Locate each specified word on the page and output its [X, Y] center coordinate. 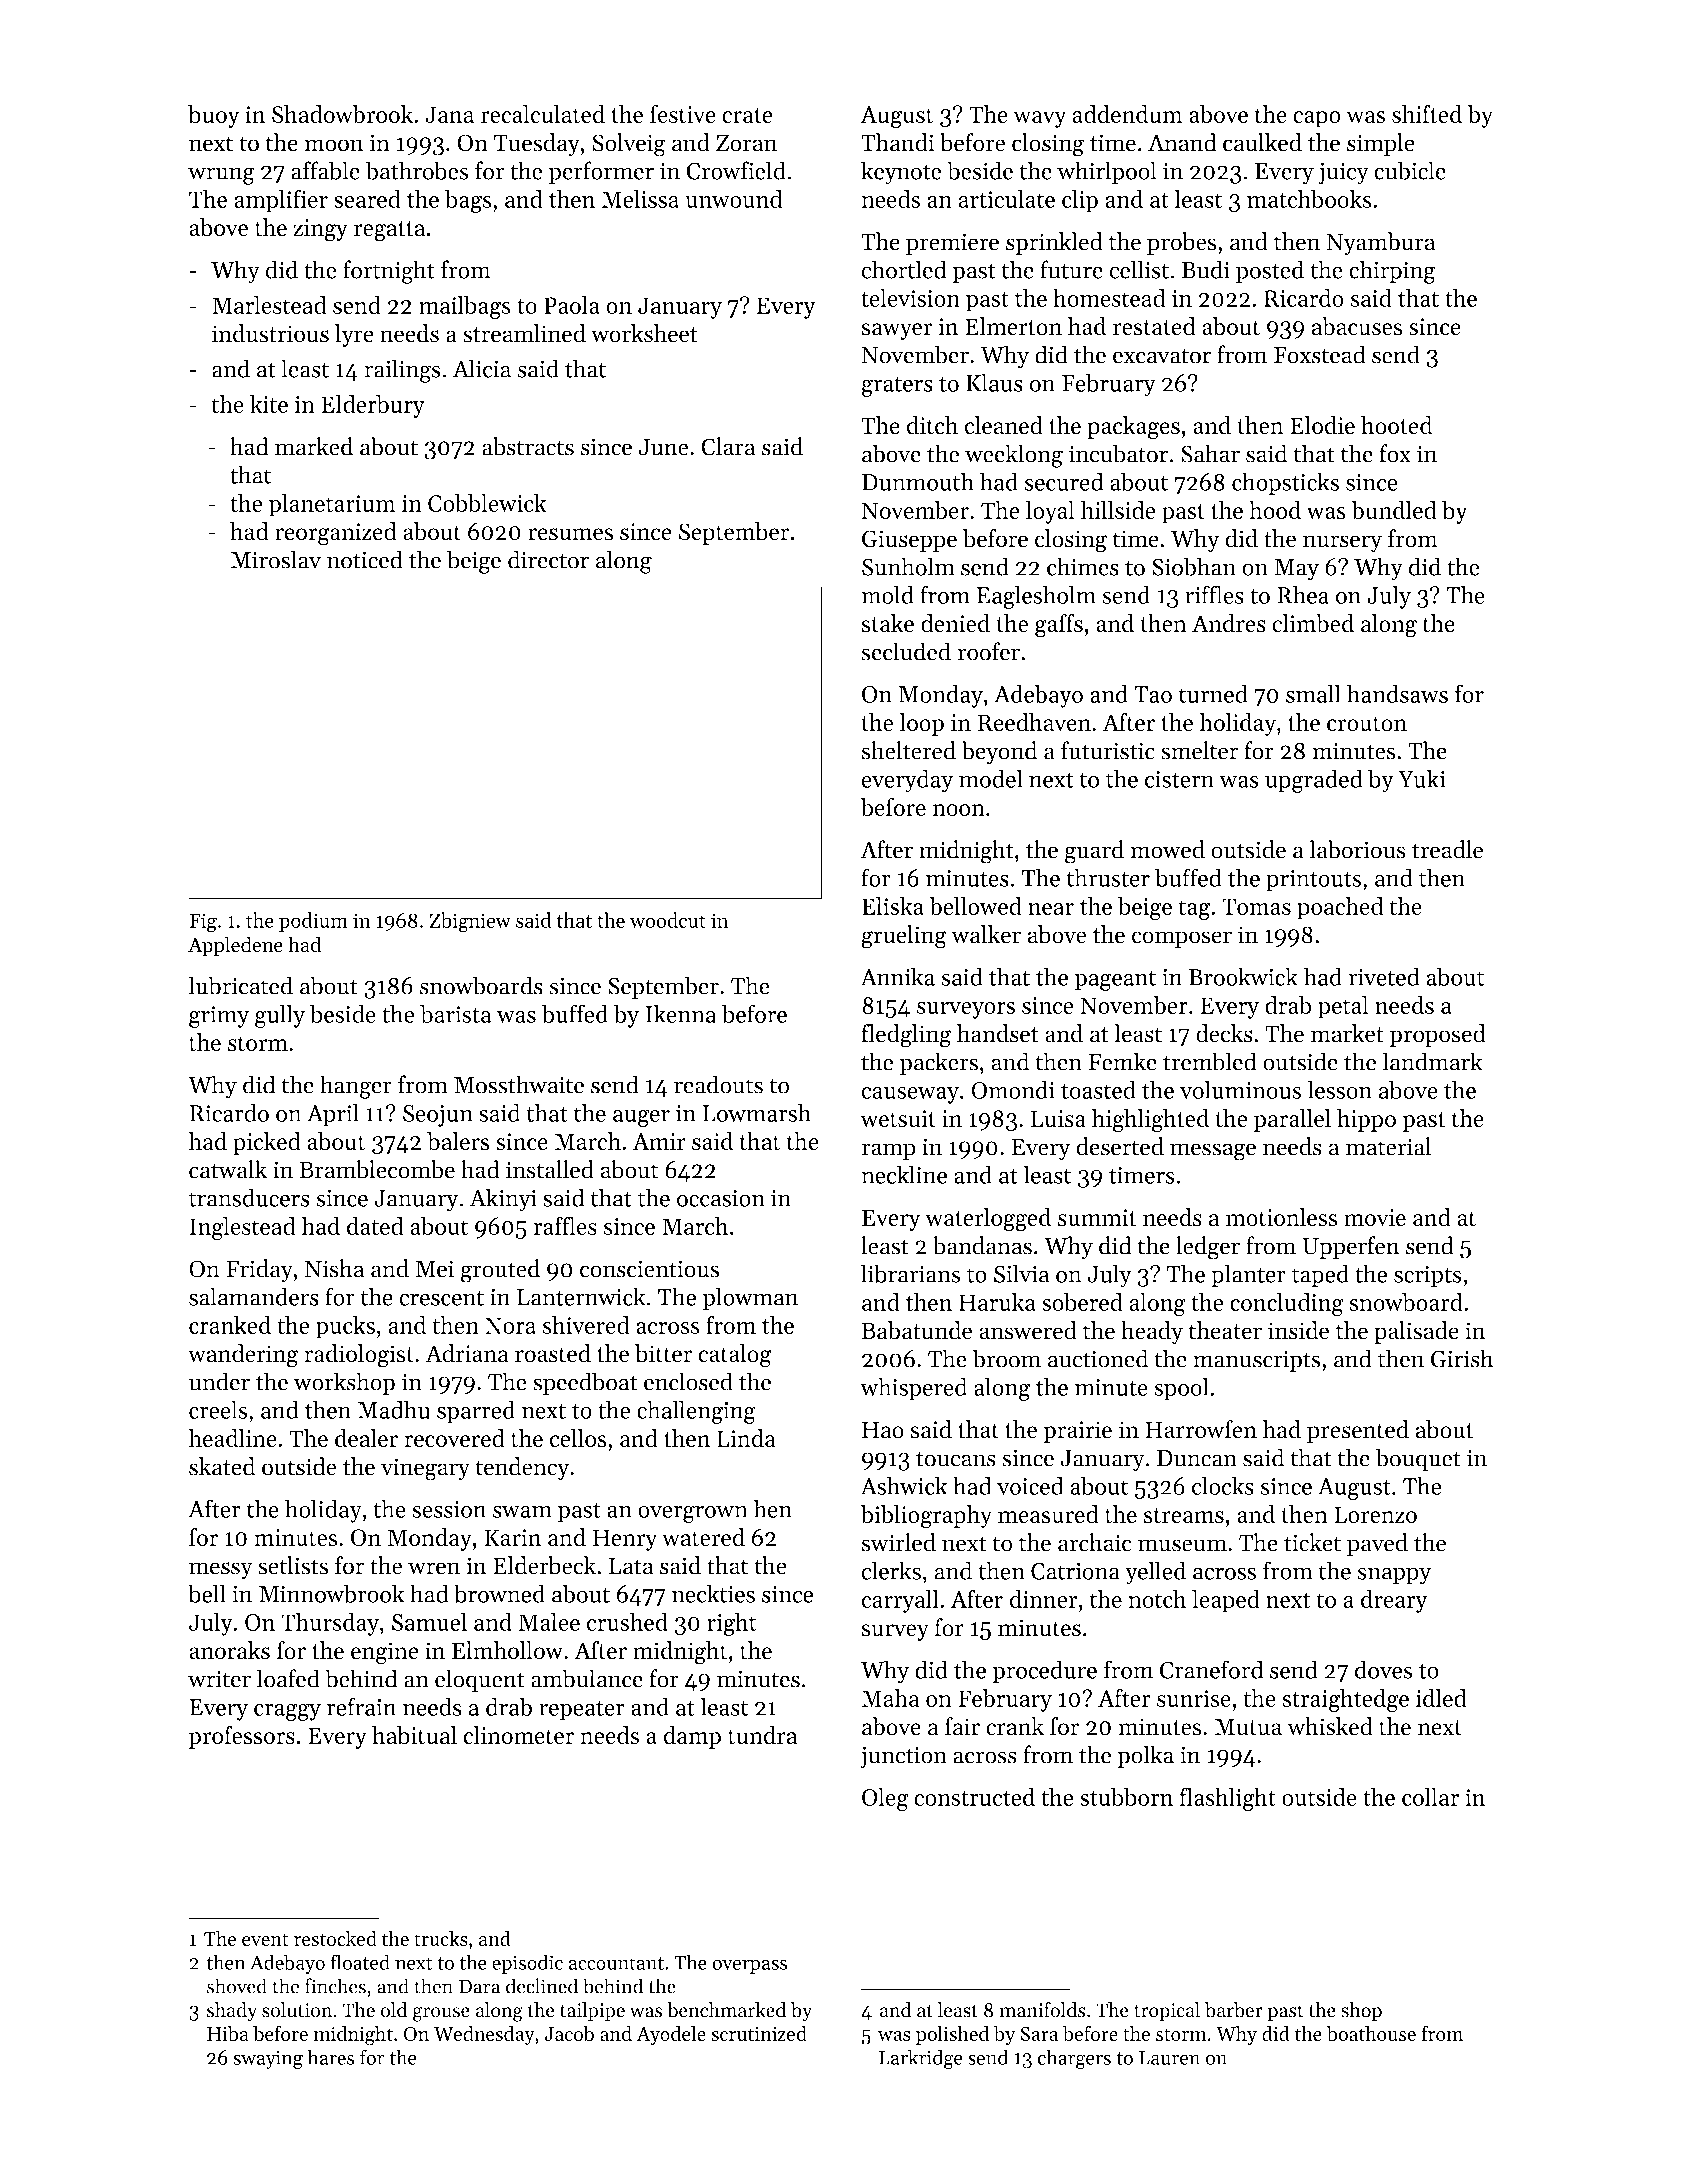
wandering [243, 1356]
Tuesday [537, 144]
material [1388, 1146]
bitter [663, 1353]
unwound [733, 198]
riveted [1384, 976]
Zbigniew [470, 922]
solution [297, 2010]
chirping [1392, 272]
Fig [203, 923]
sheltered [908, 750]
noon [959, 810]
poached [1340, 908]
